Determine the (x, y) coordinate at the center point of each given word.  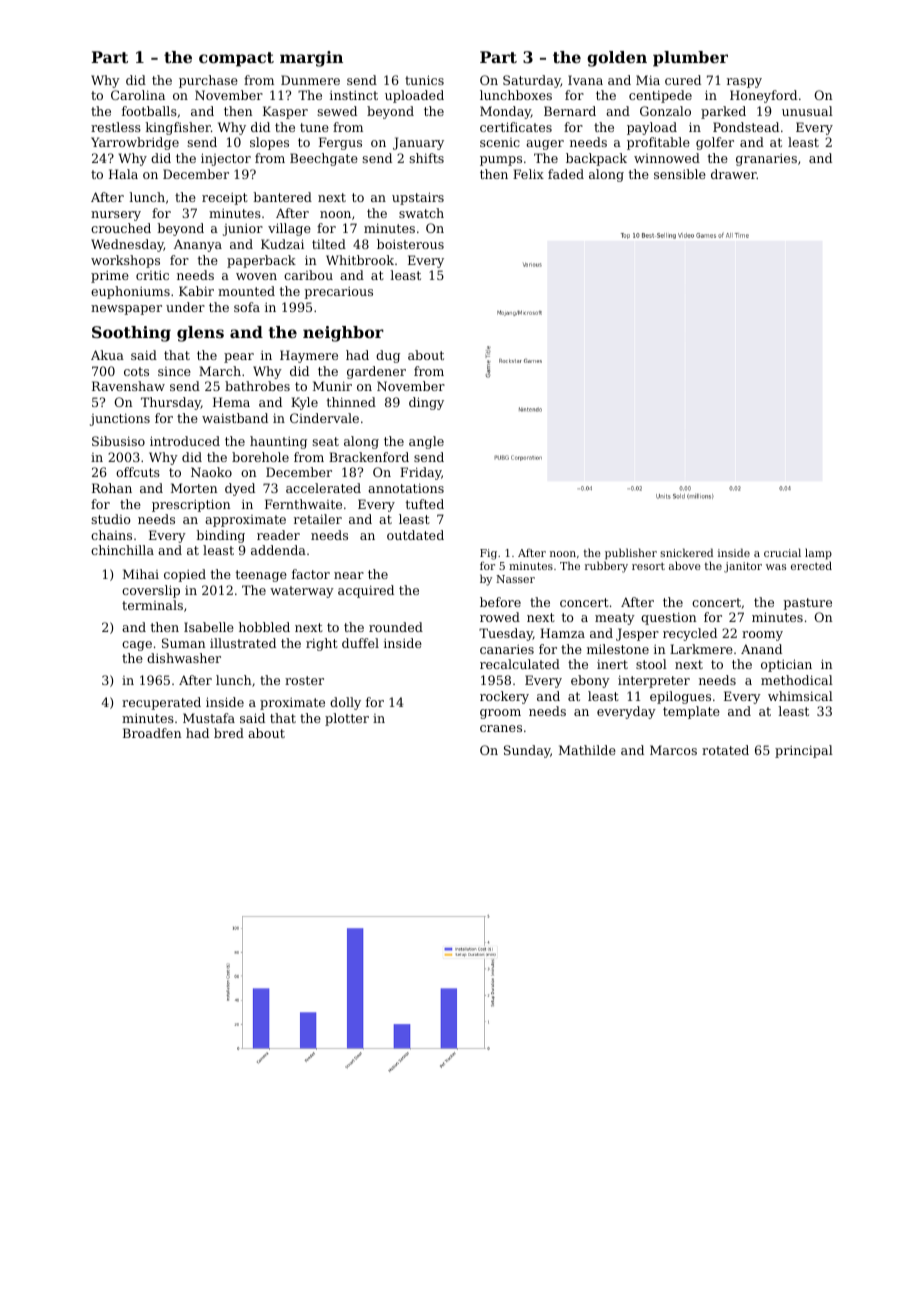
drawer (734, 174)
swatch (421, 213)
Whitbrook (360, 260)
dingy (426, 403)
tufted (425, 504)
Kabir (196, 291)
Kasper (285, 112)
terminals (152, 605)
